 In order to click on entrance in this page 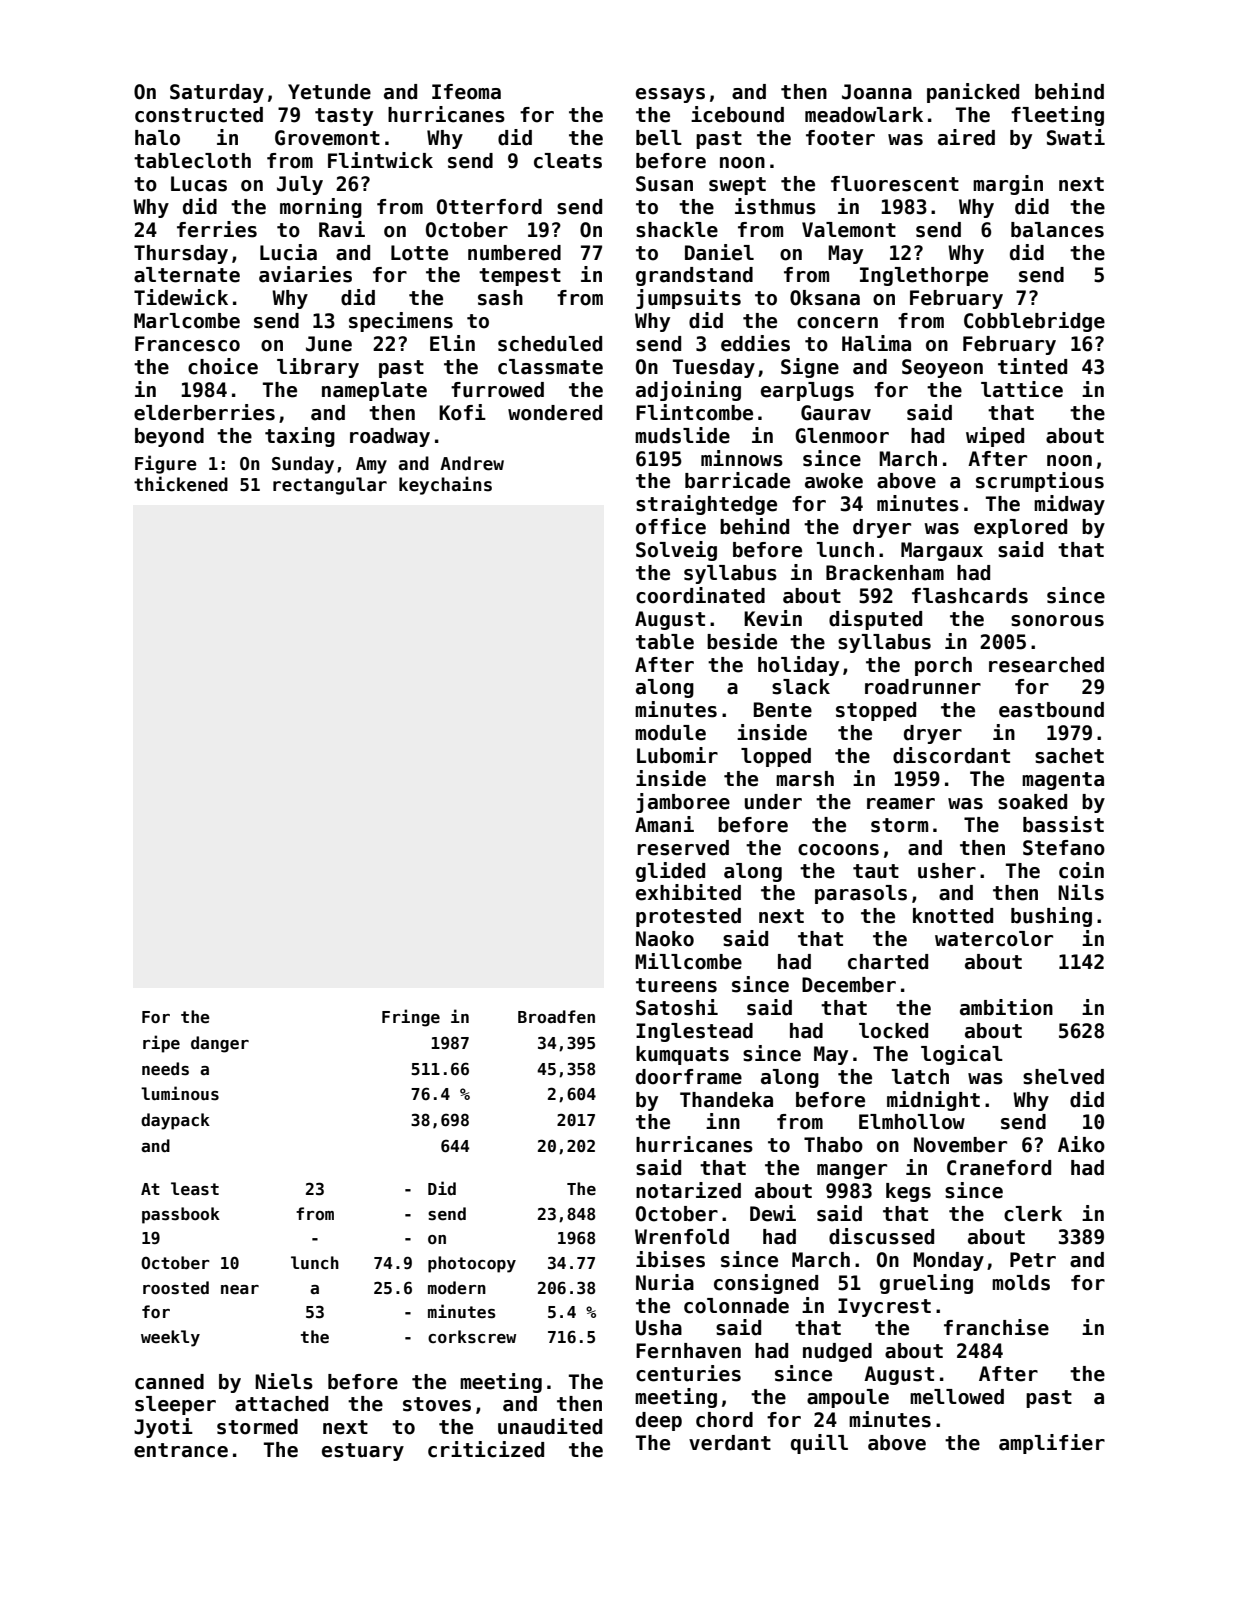, I will do `click(181, 1450)`.
